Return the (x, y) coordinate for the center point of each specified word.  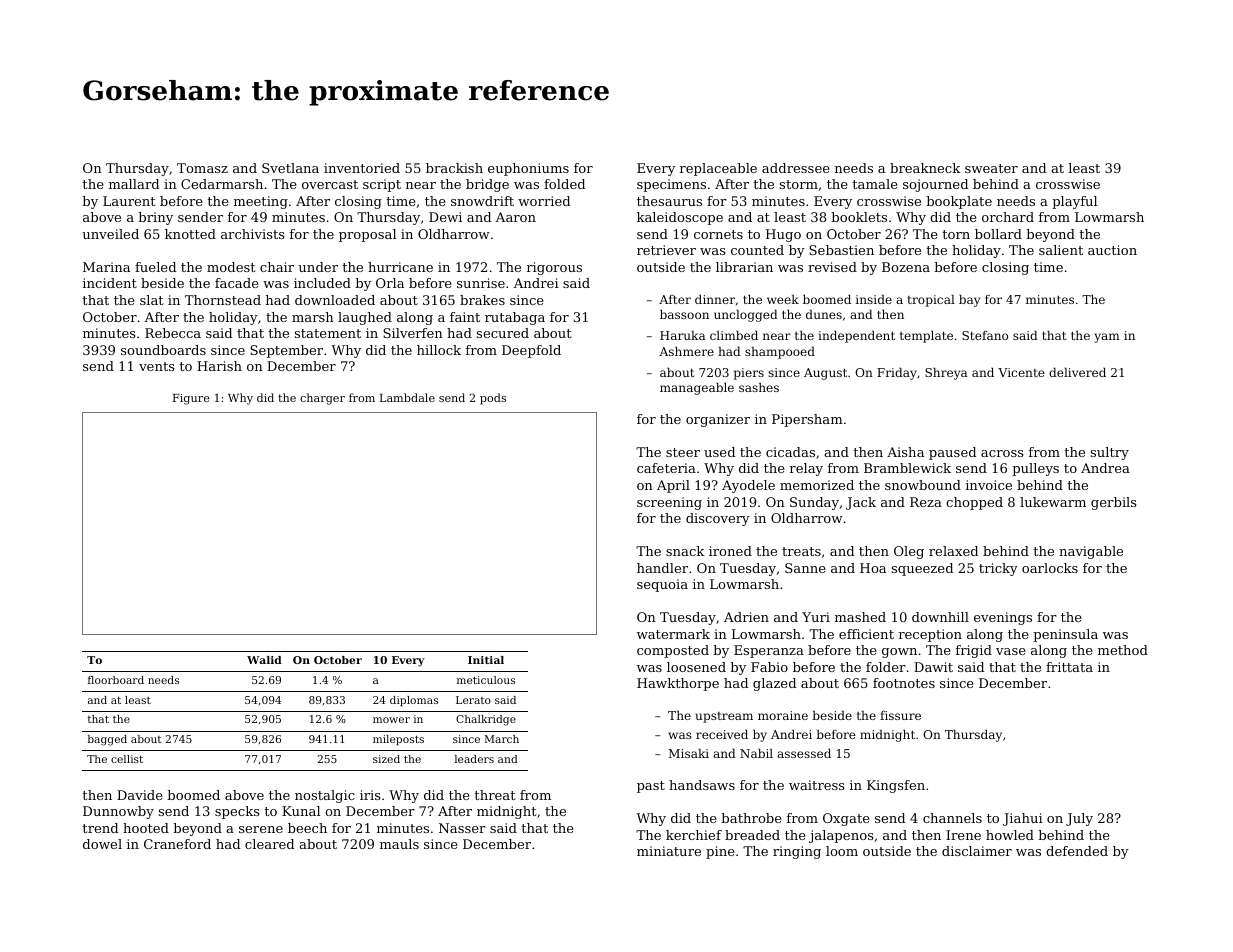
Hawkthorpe (678, 684)
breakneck (925, 168)
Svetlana (290, 168)
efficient (866, 634)
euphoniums (528, 169)
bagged (107, 740)
